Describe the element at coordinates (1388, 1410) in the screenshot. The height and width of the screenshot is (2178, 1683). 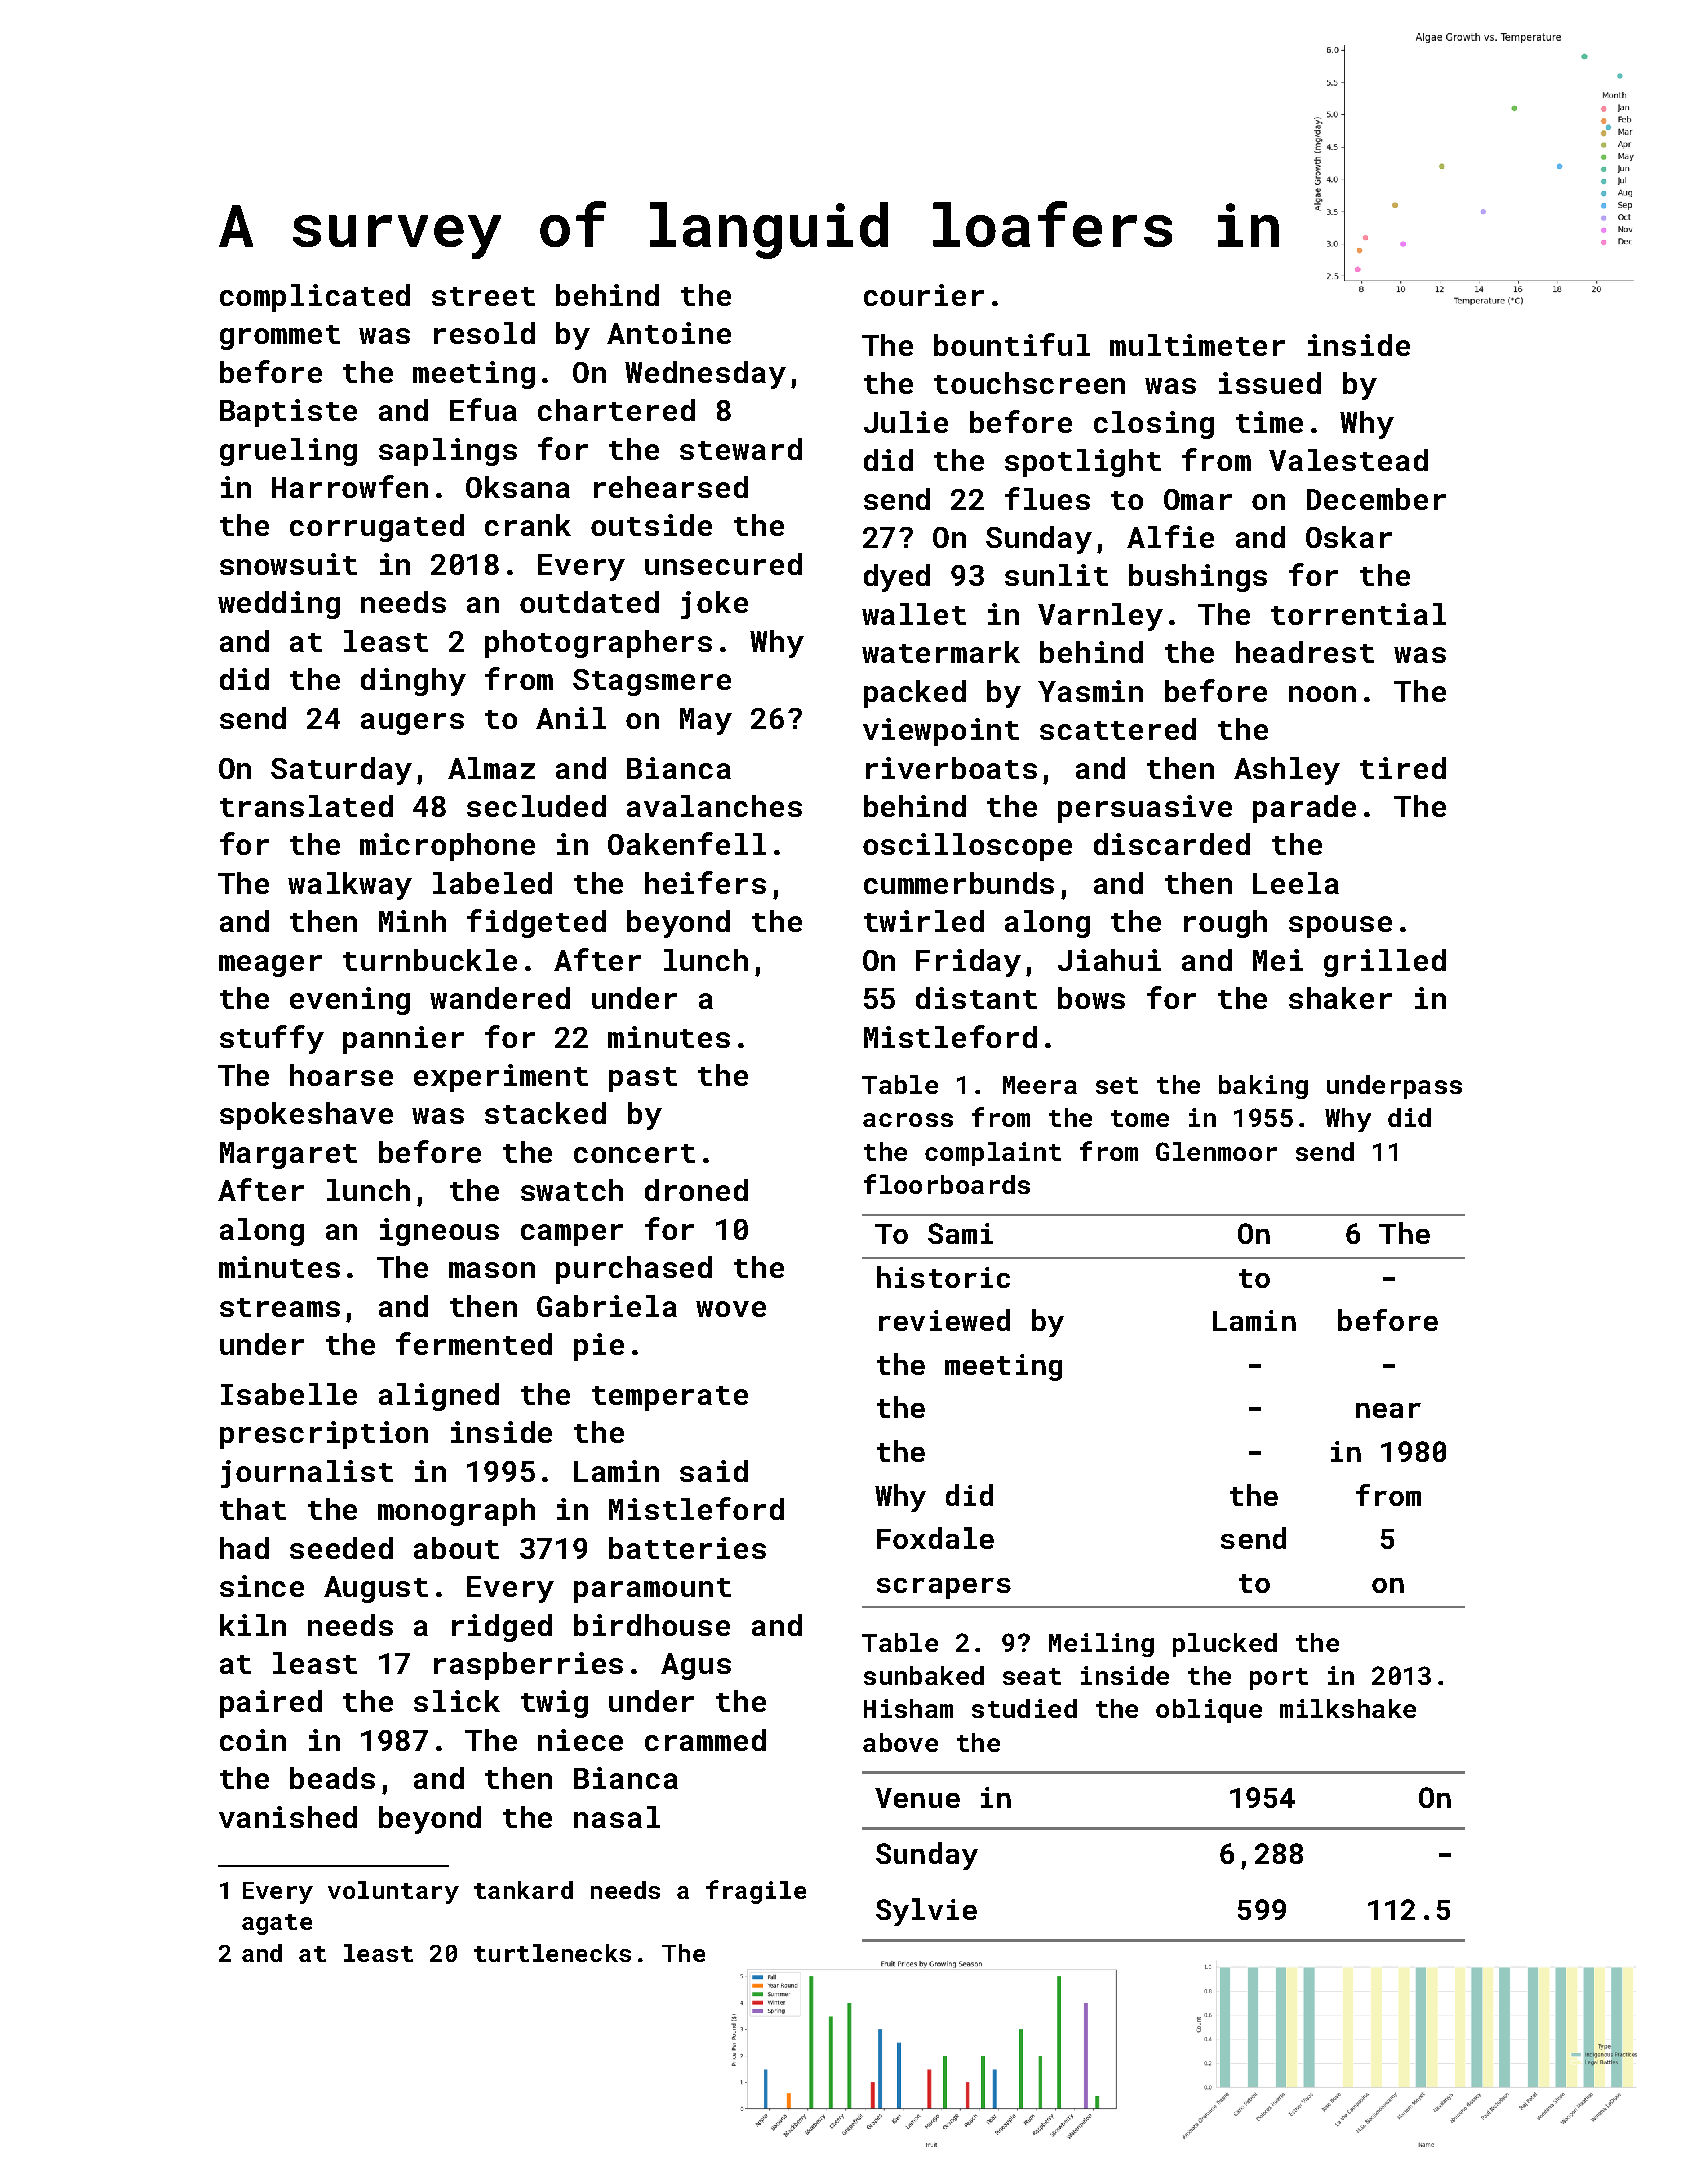
I see `near` at that location.
